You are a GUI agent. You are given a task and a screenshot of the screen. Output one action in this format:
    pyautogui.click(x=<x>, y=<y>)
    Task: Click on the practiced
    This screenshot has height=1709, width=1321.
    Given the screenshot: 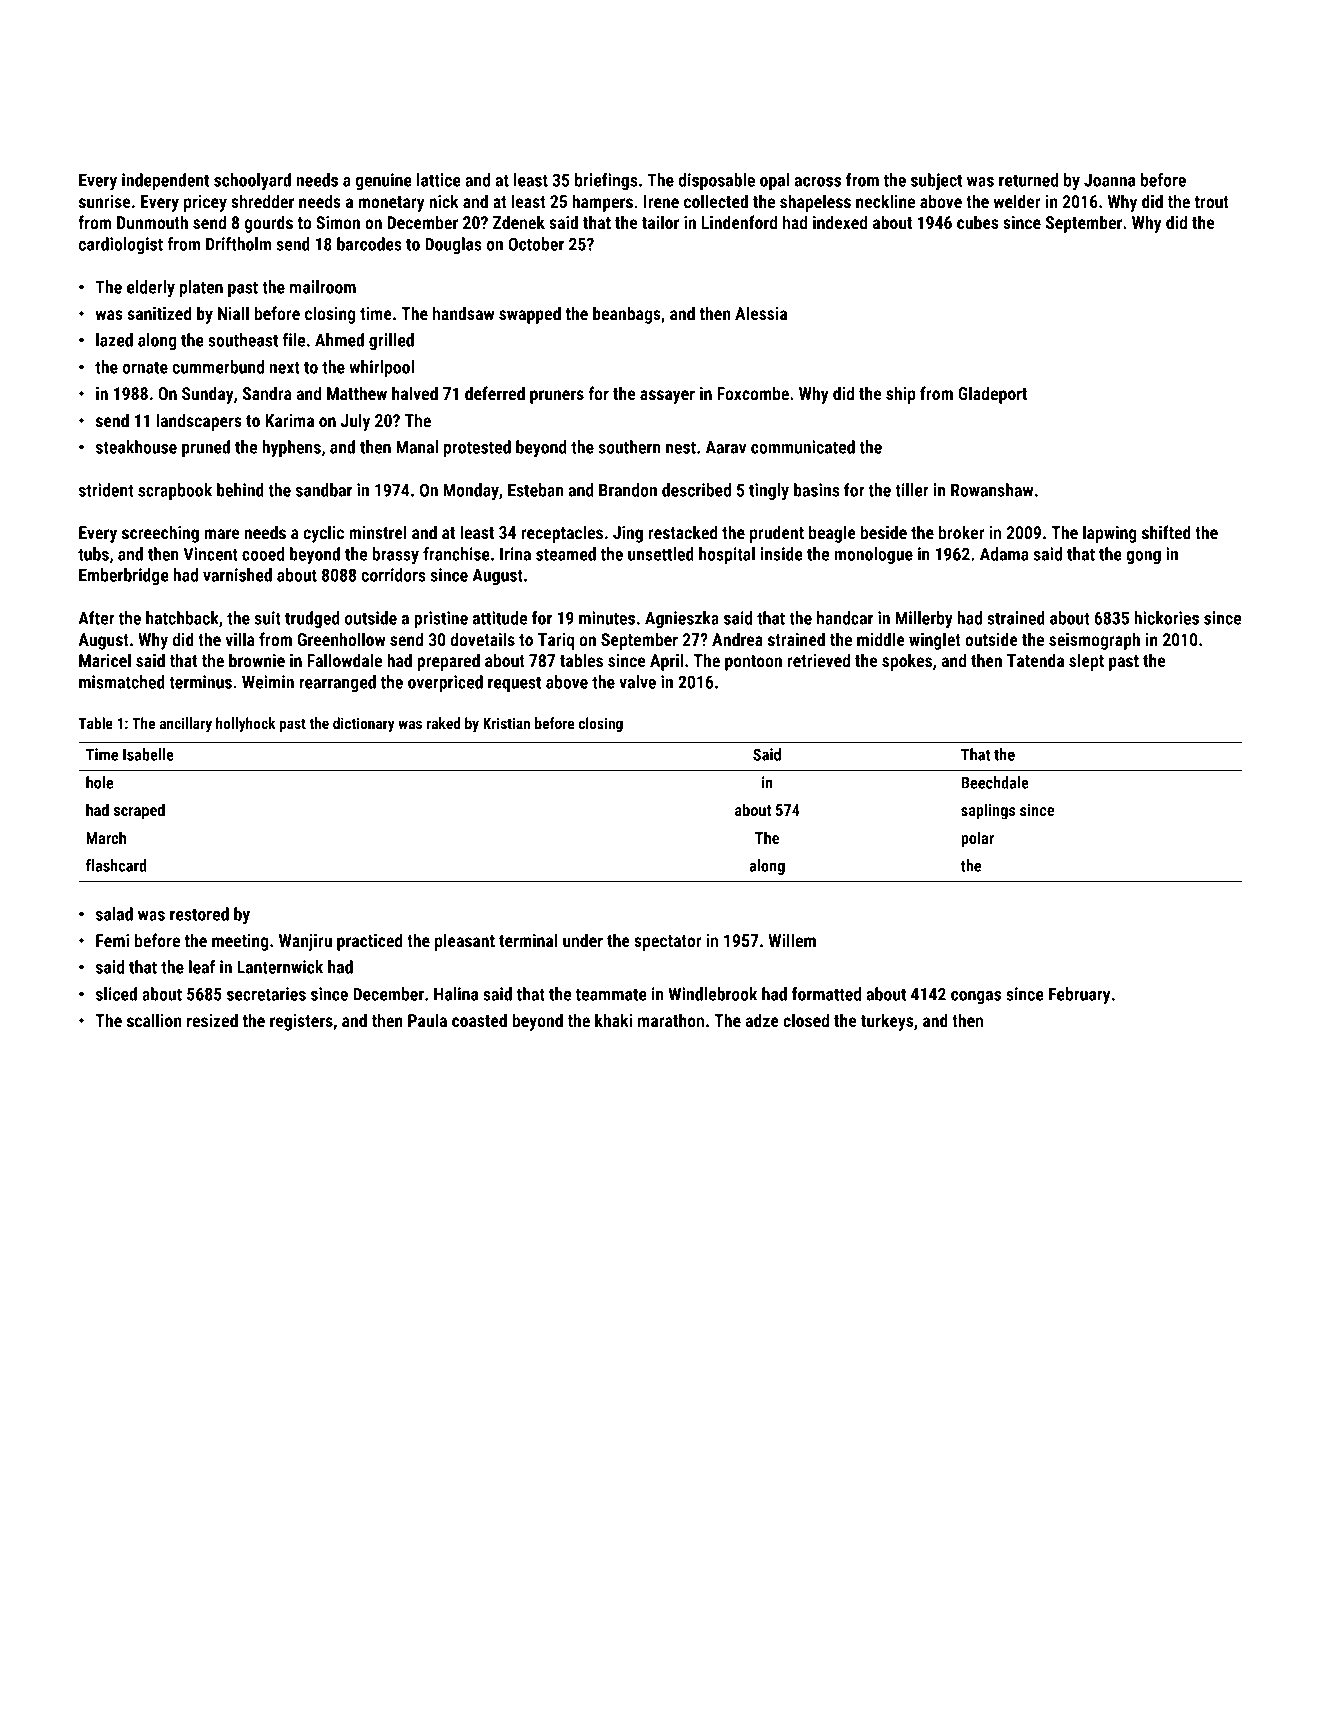 What is the action you would take?
    pyautogui.click(x=370, y=942)
